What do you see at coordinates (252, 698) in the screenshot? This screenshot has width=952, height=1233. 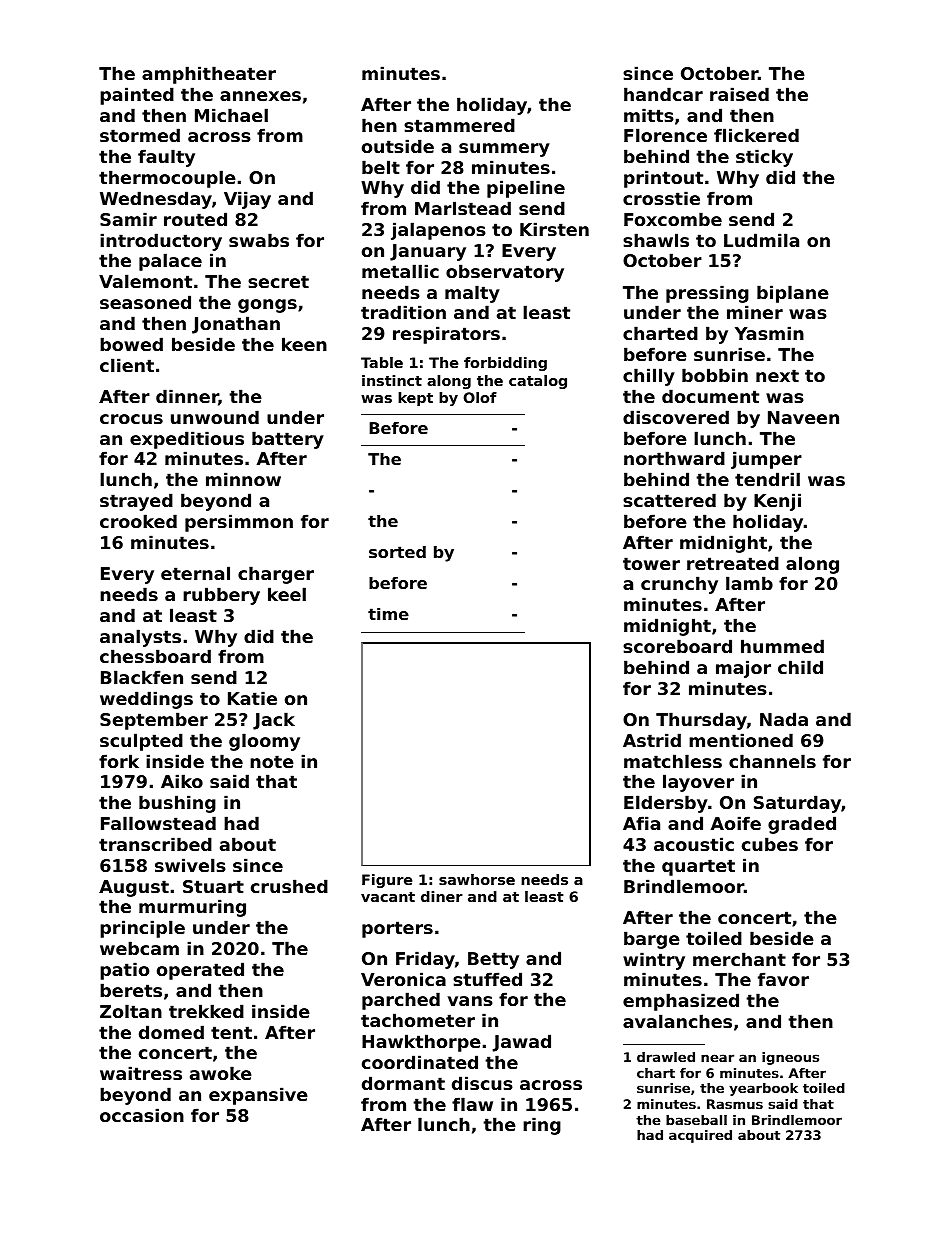 I see `Katie` at bounding box center [252, 698].
